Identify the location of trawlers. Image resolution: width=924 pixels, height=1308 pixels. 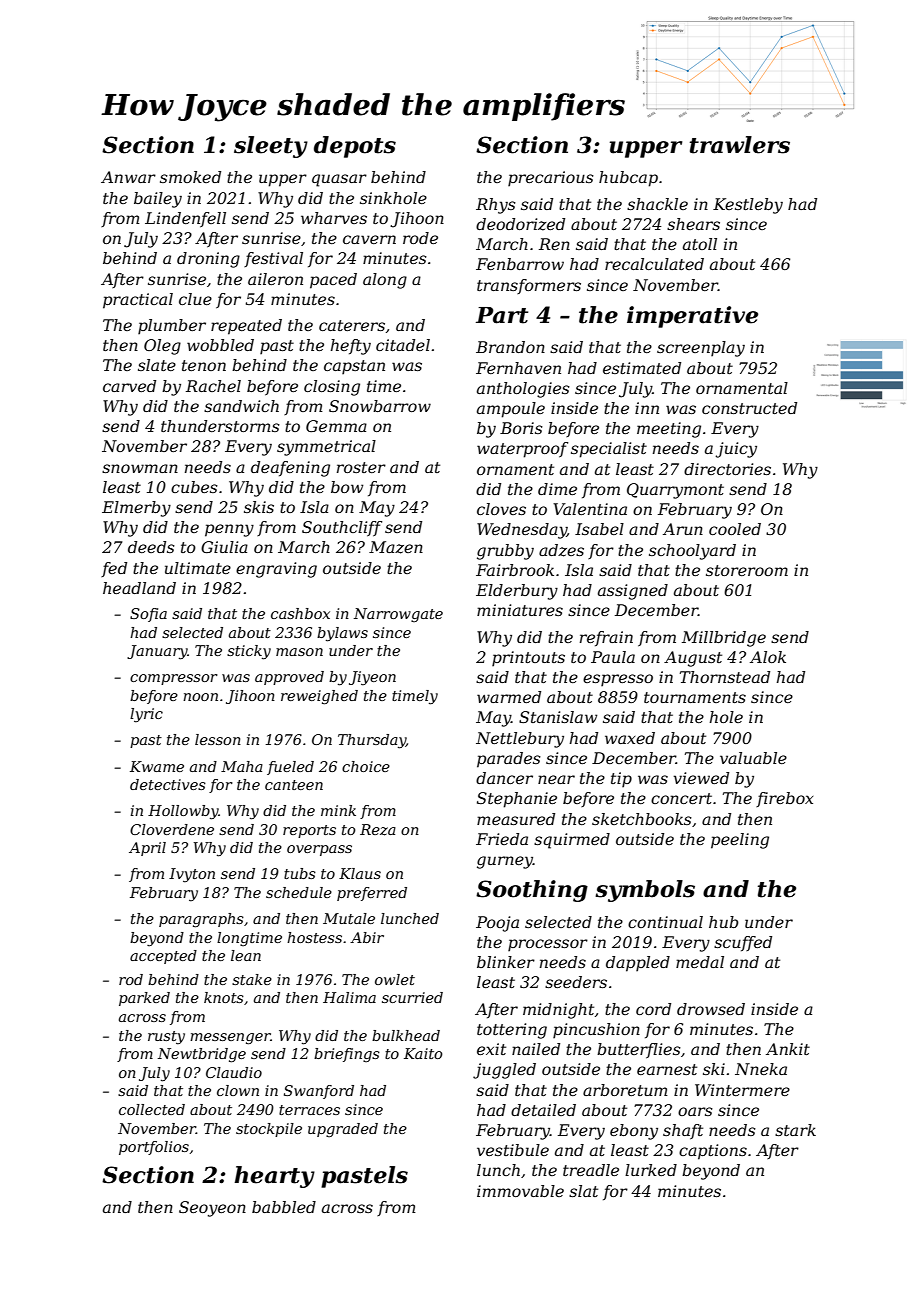
(740, 145).
